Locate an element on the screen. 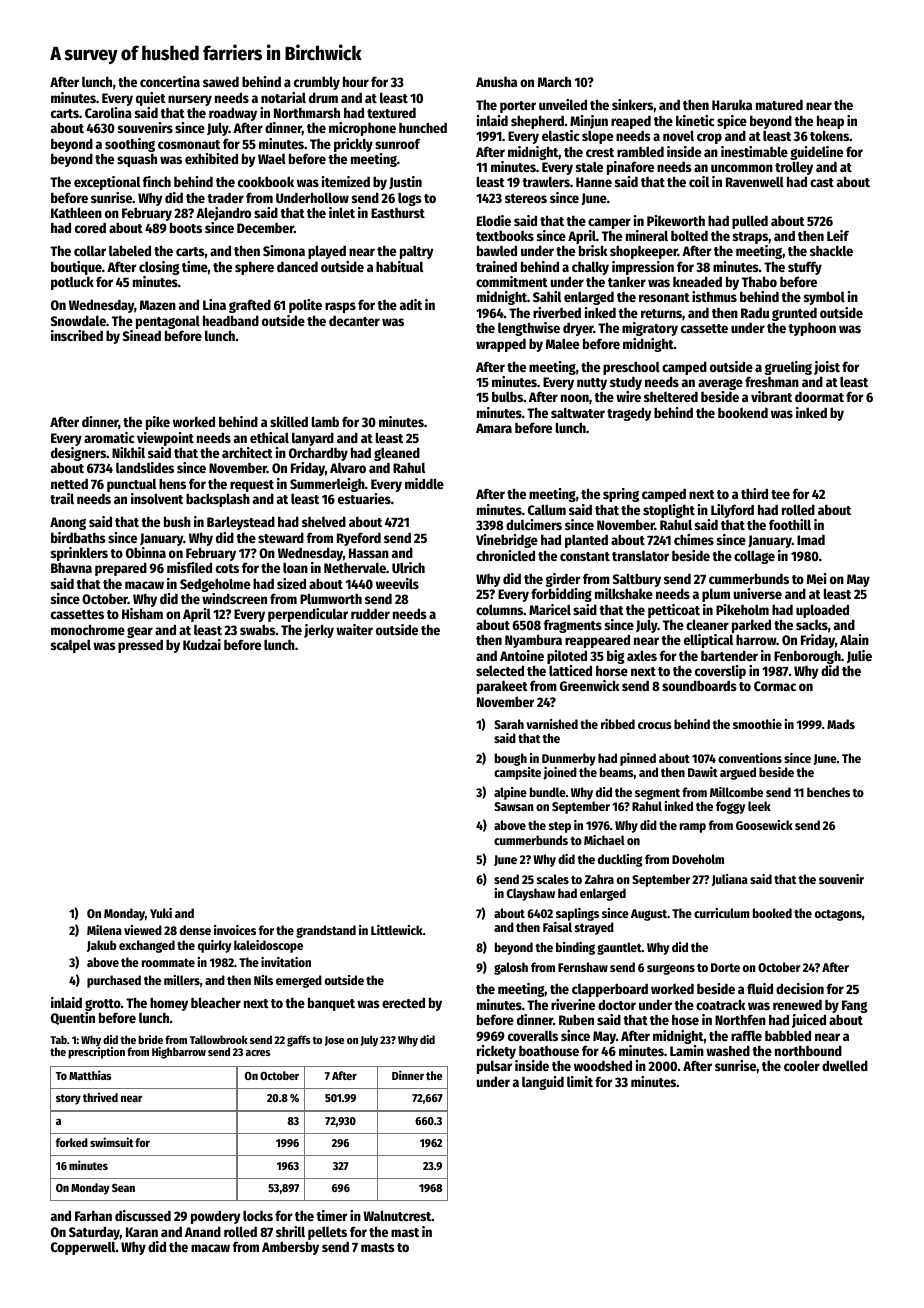  Anusha is located at coordinates (496, 82).
